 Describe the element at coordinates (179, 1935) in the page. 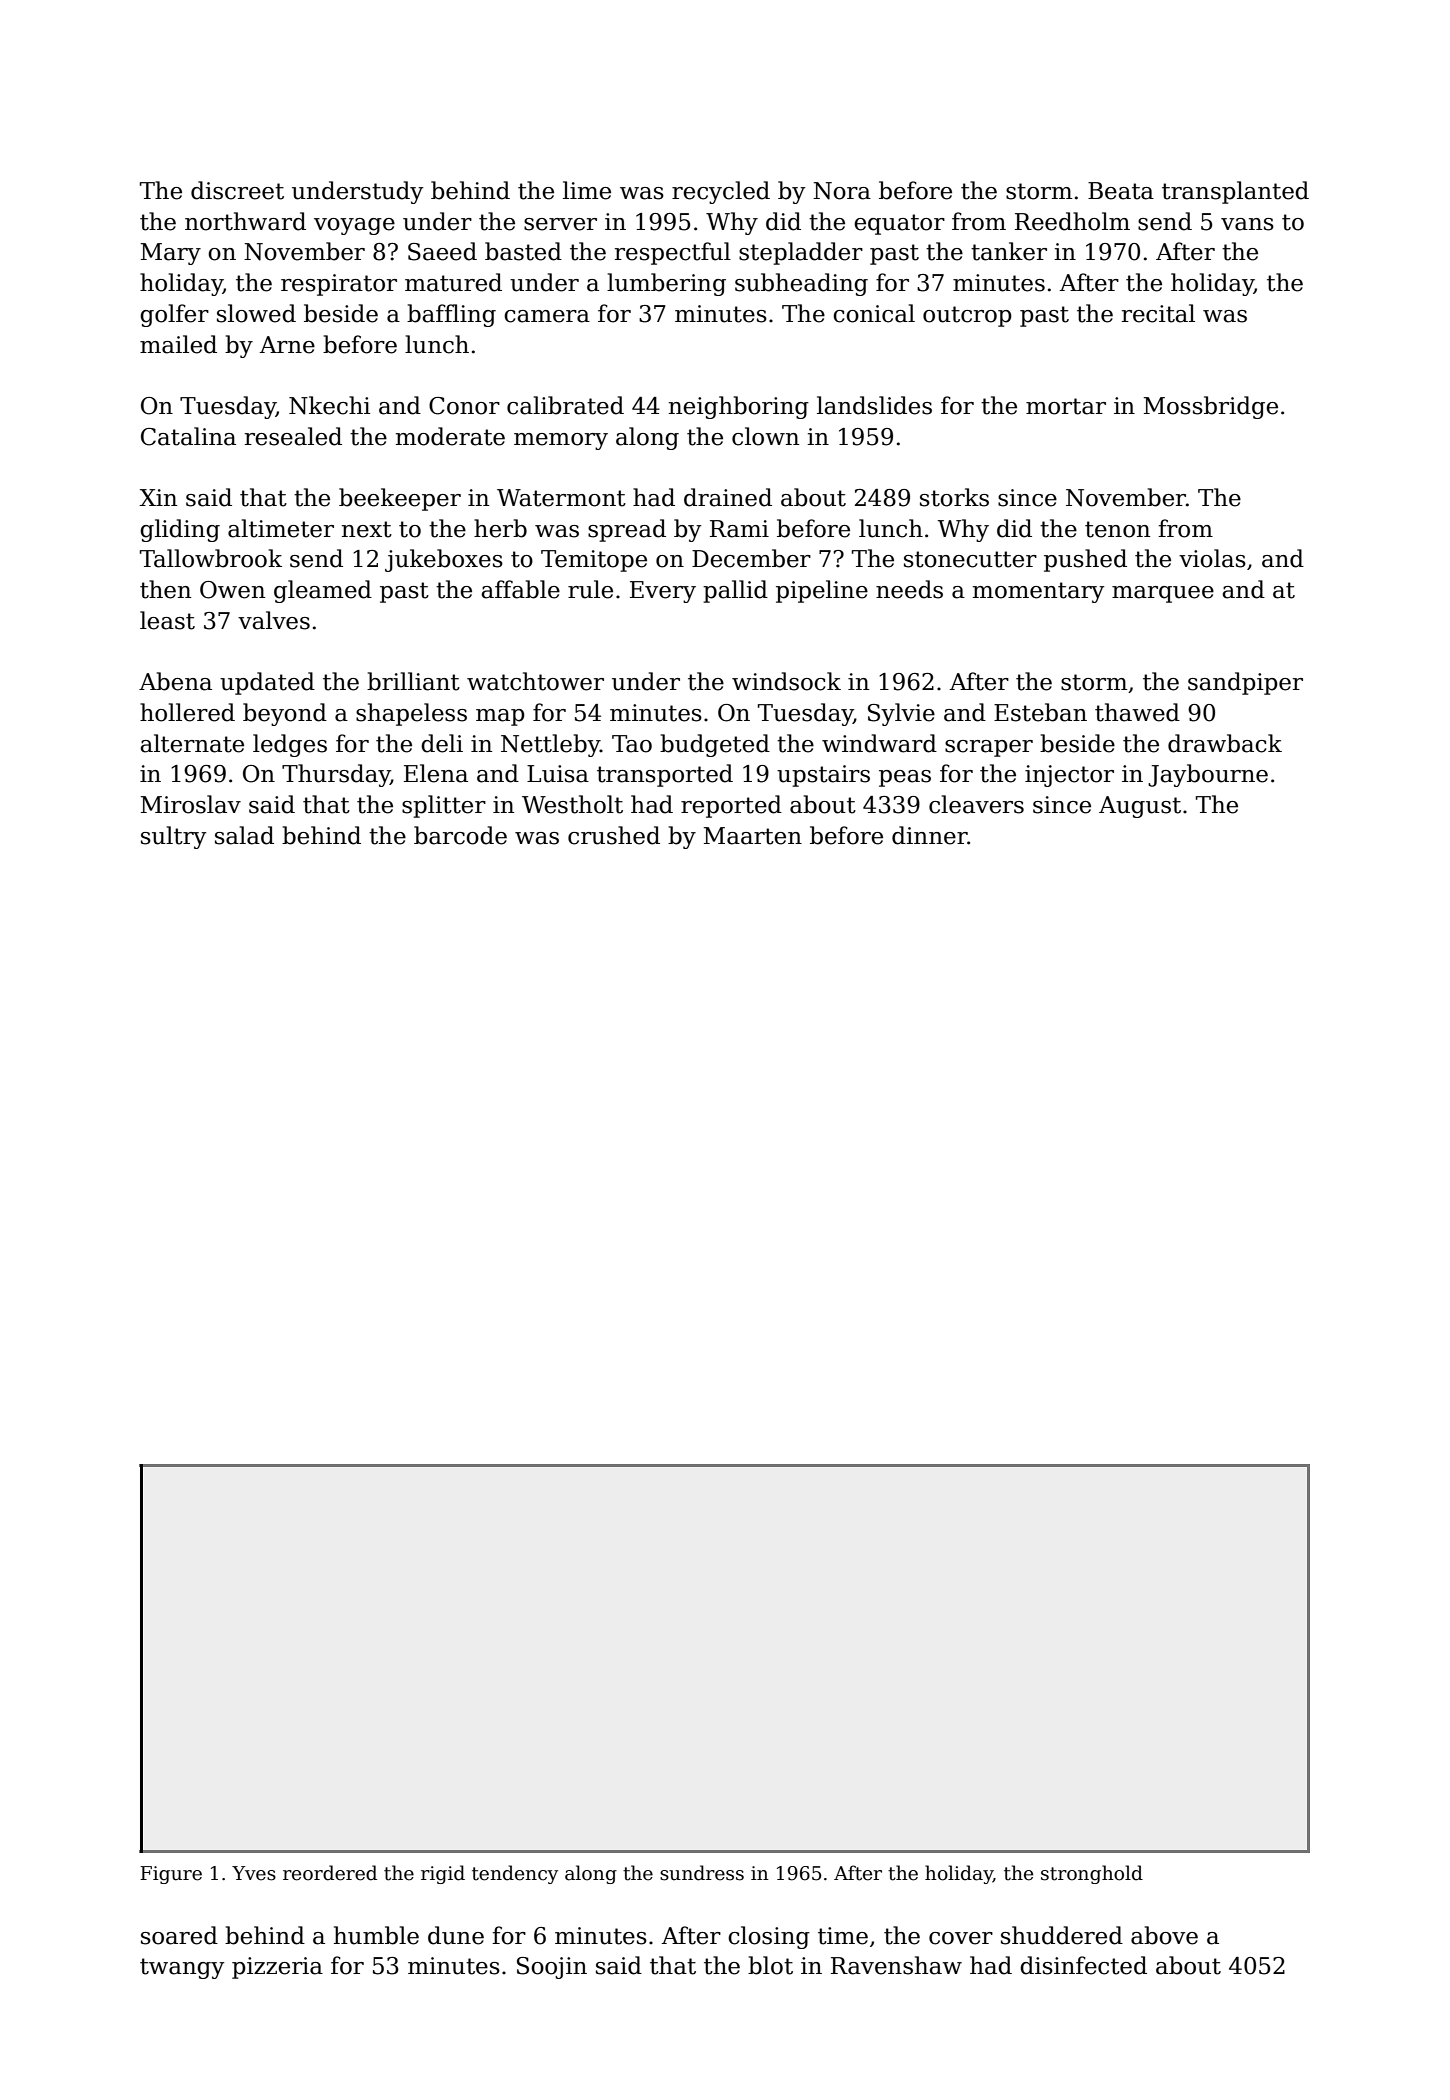

I see `soared` at that location.
